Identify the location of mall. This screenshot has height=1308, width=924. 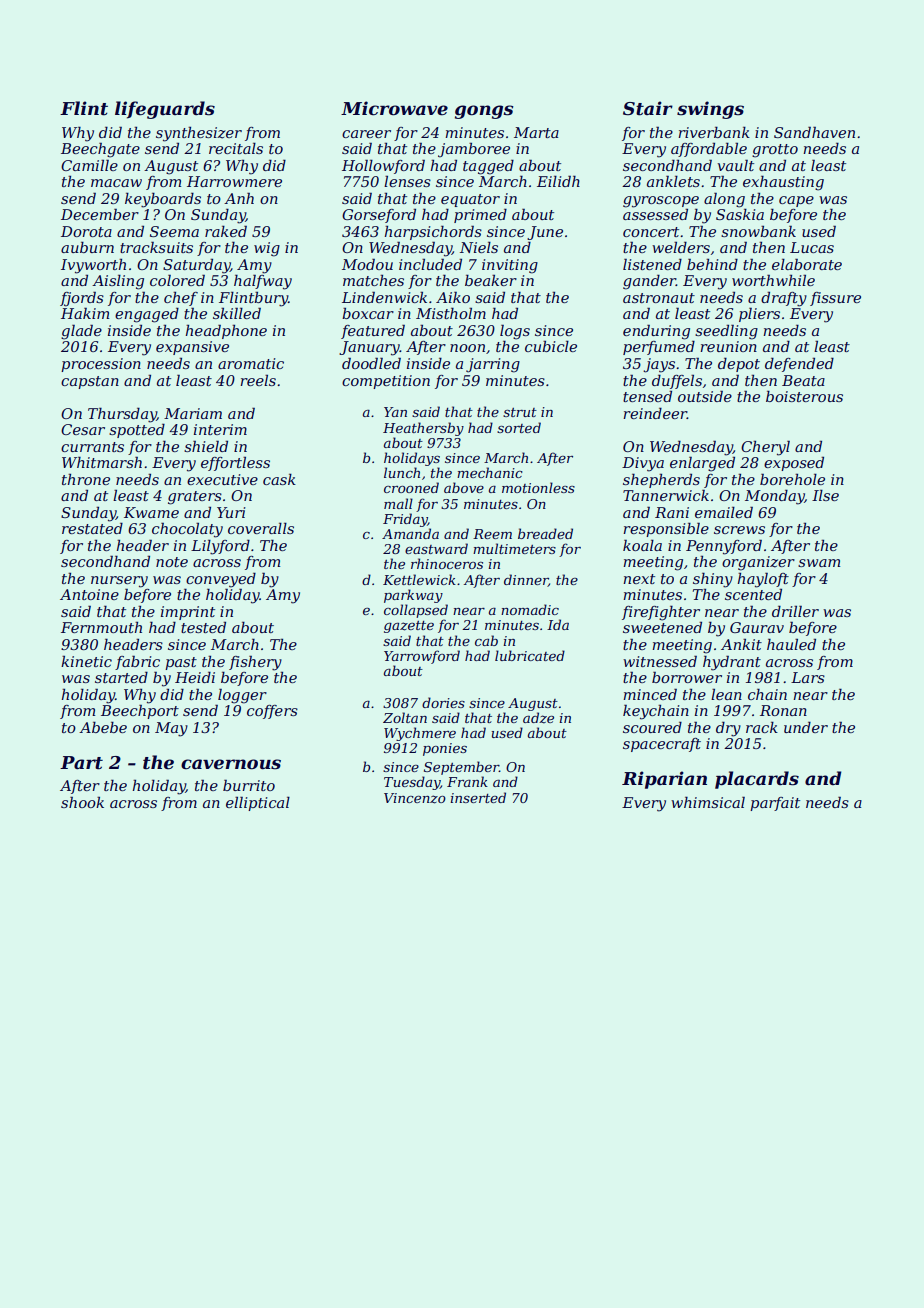
(398, 503).
